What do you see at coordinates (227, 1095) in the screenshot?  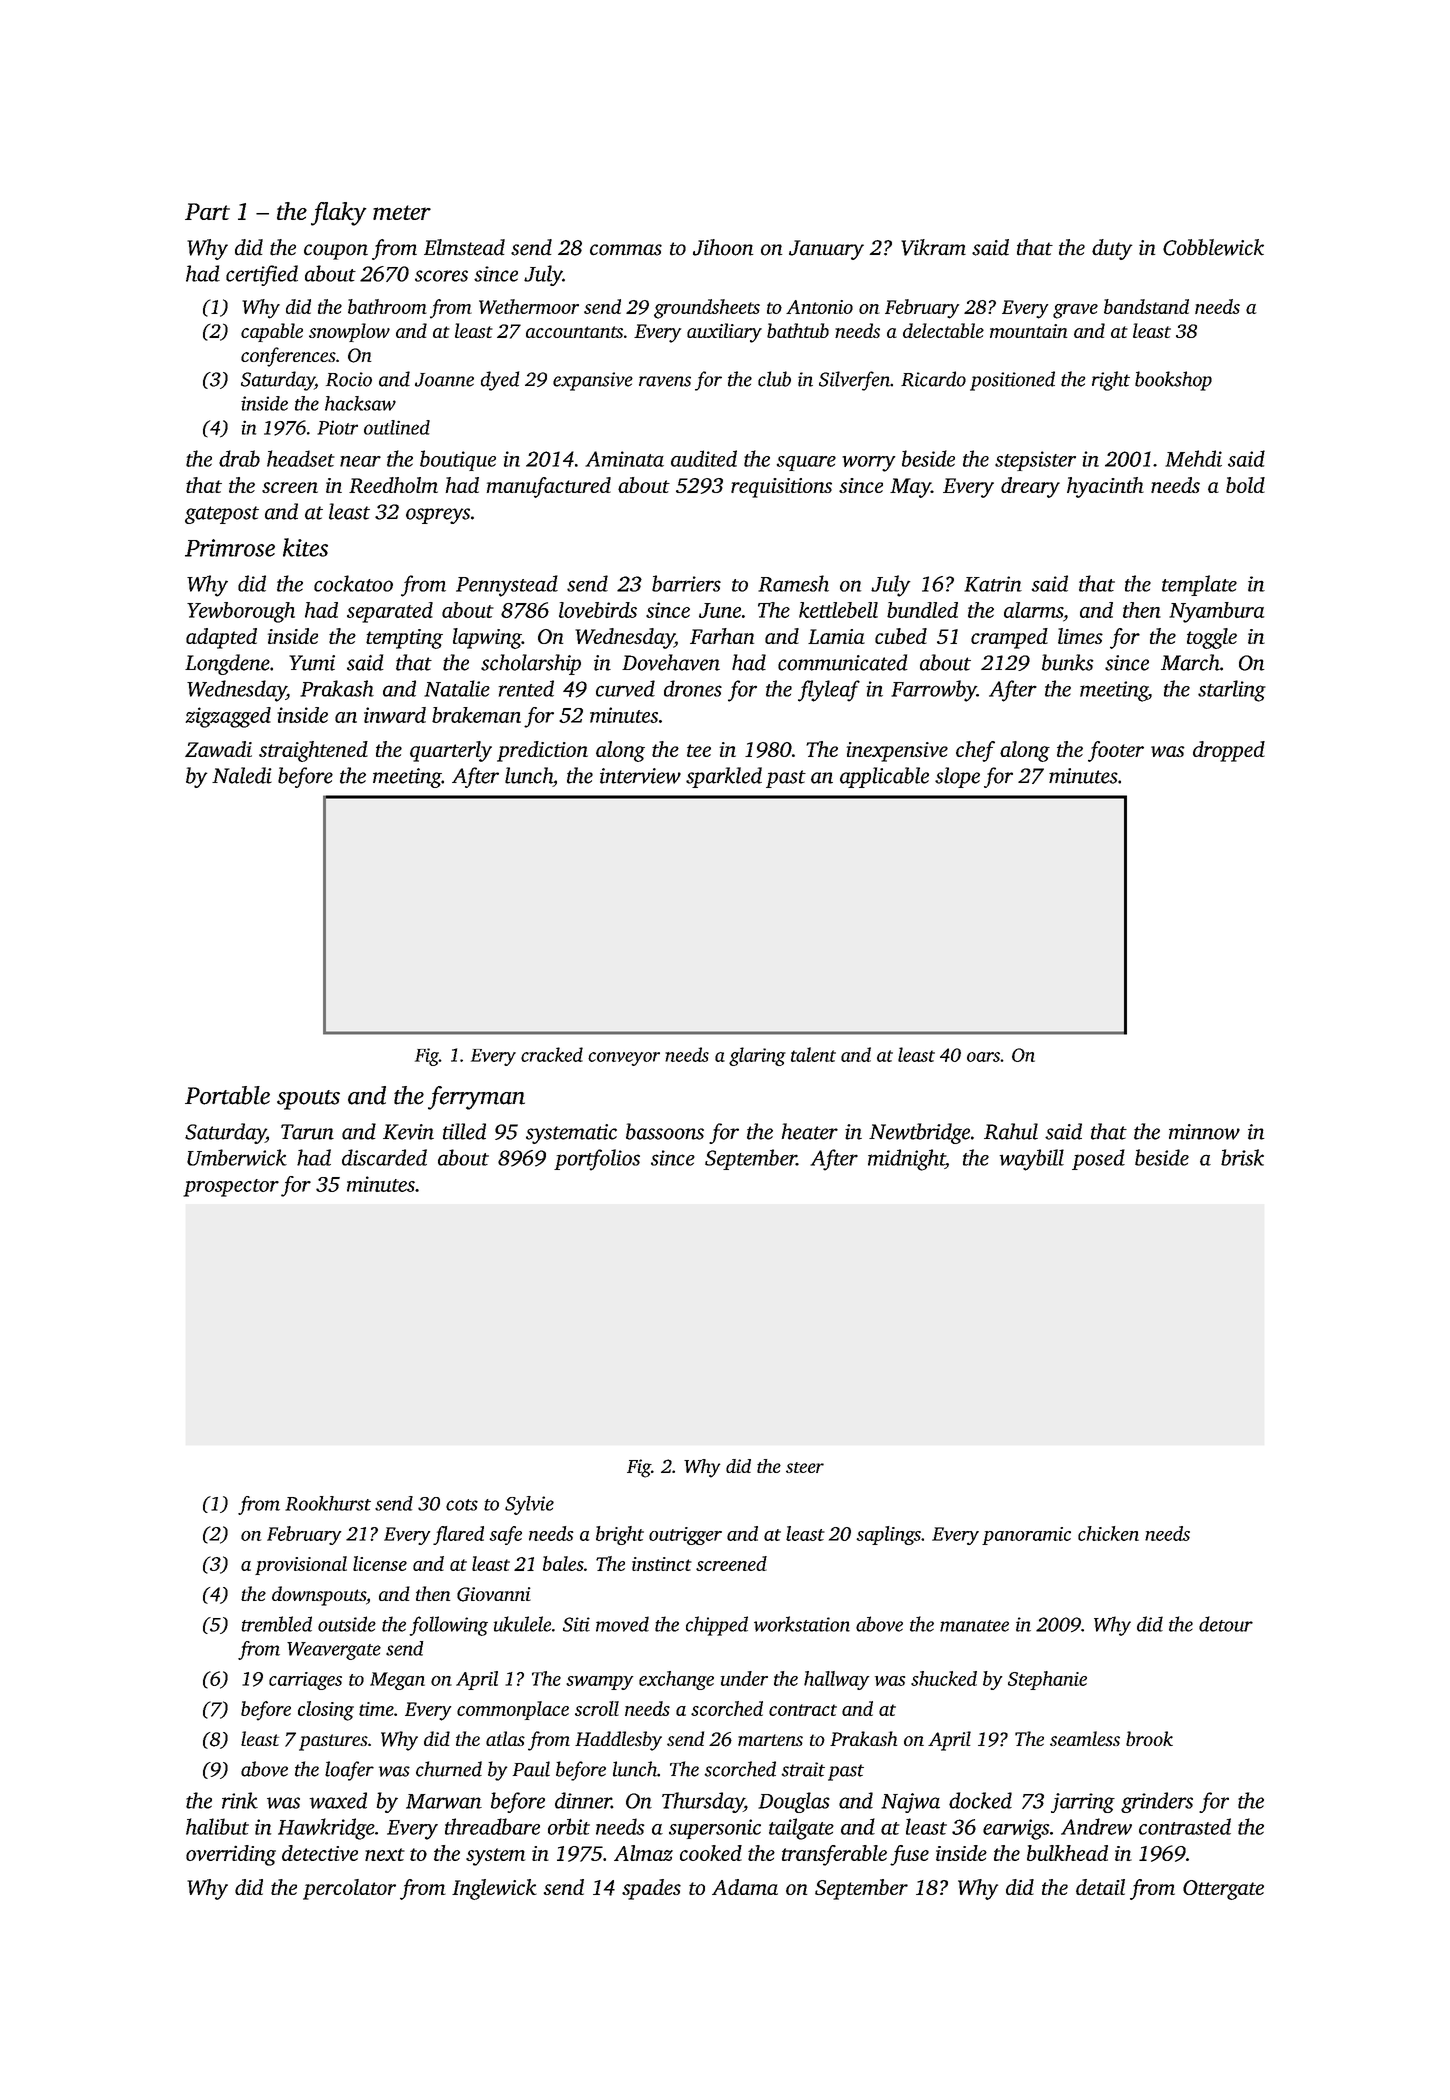 I see `Portable` at bounding box center [227, 1095].
